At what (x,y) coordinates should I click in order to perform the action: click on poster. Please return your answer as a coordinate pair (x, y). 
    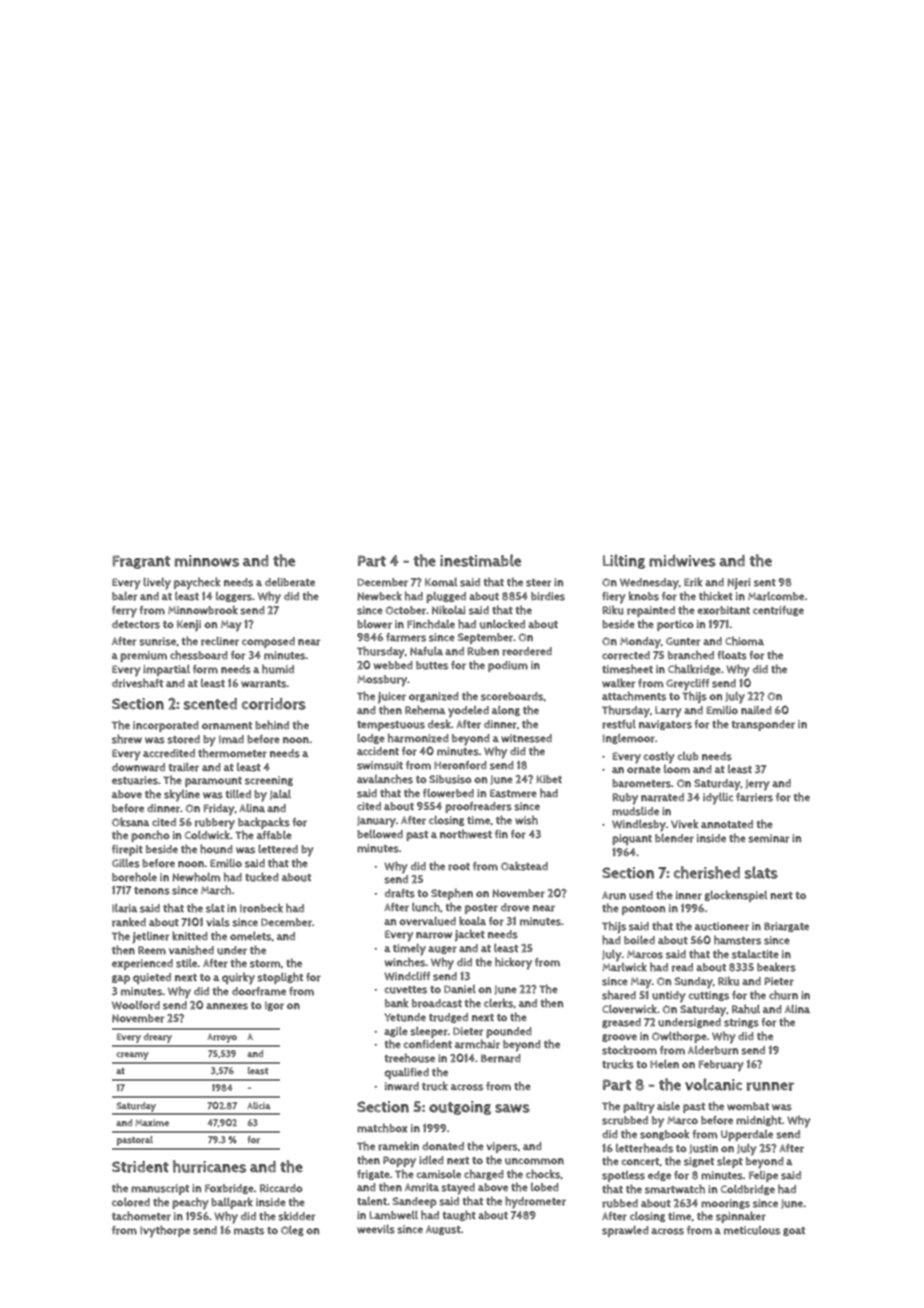
    Looking at the image, I should click on (481, 909).
